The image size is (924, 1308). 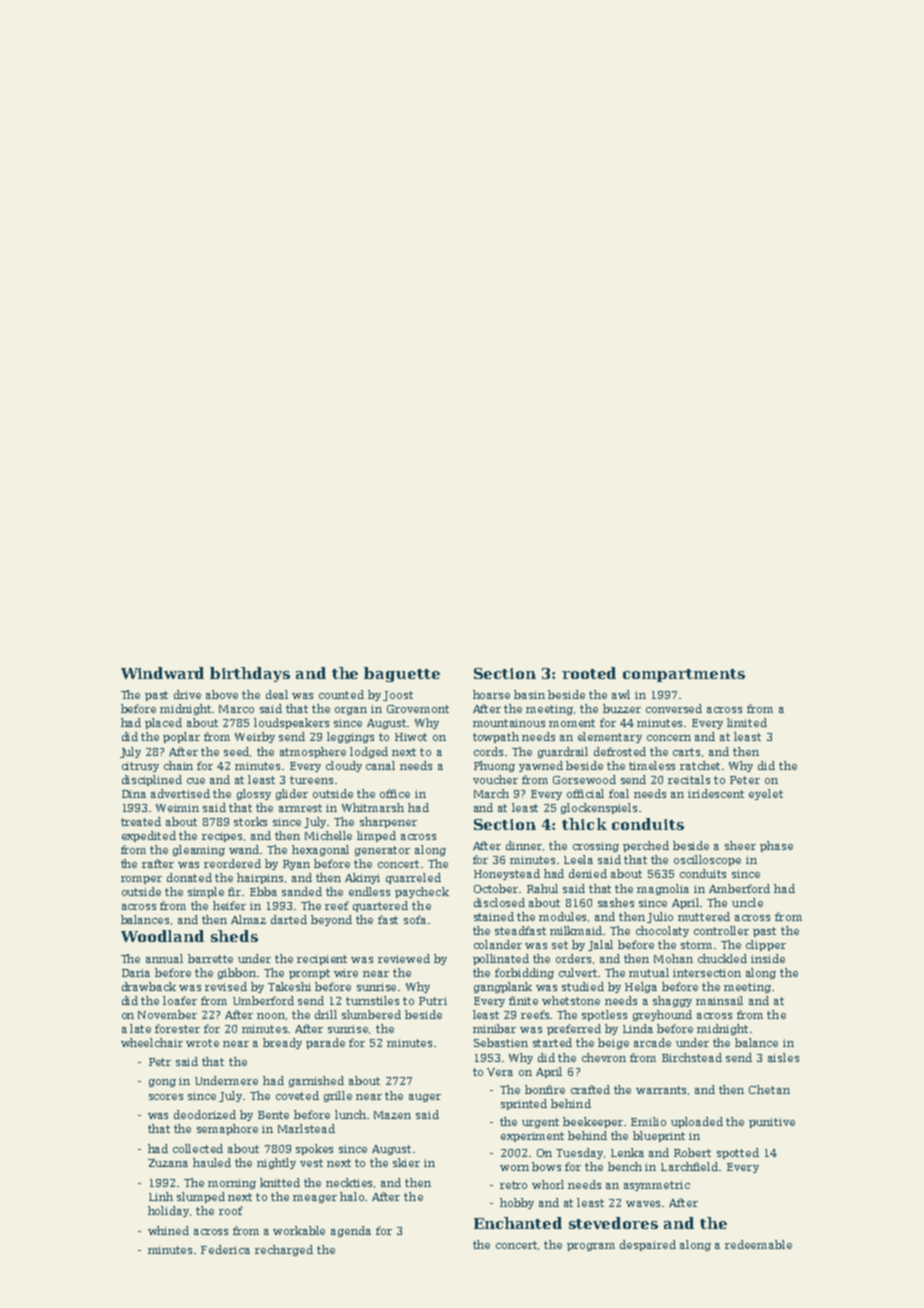 What do you see at coordinates (168, 1230) in the page?
I see `whined` at bounding box center [168, 1230].
